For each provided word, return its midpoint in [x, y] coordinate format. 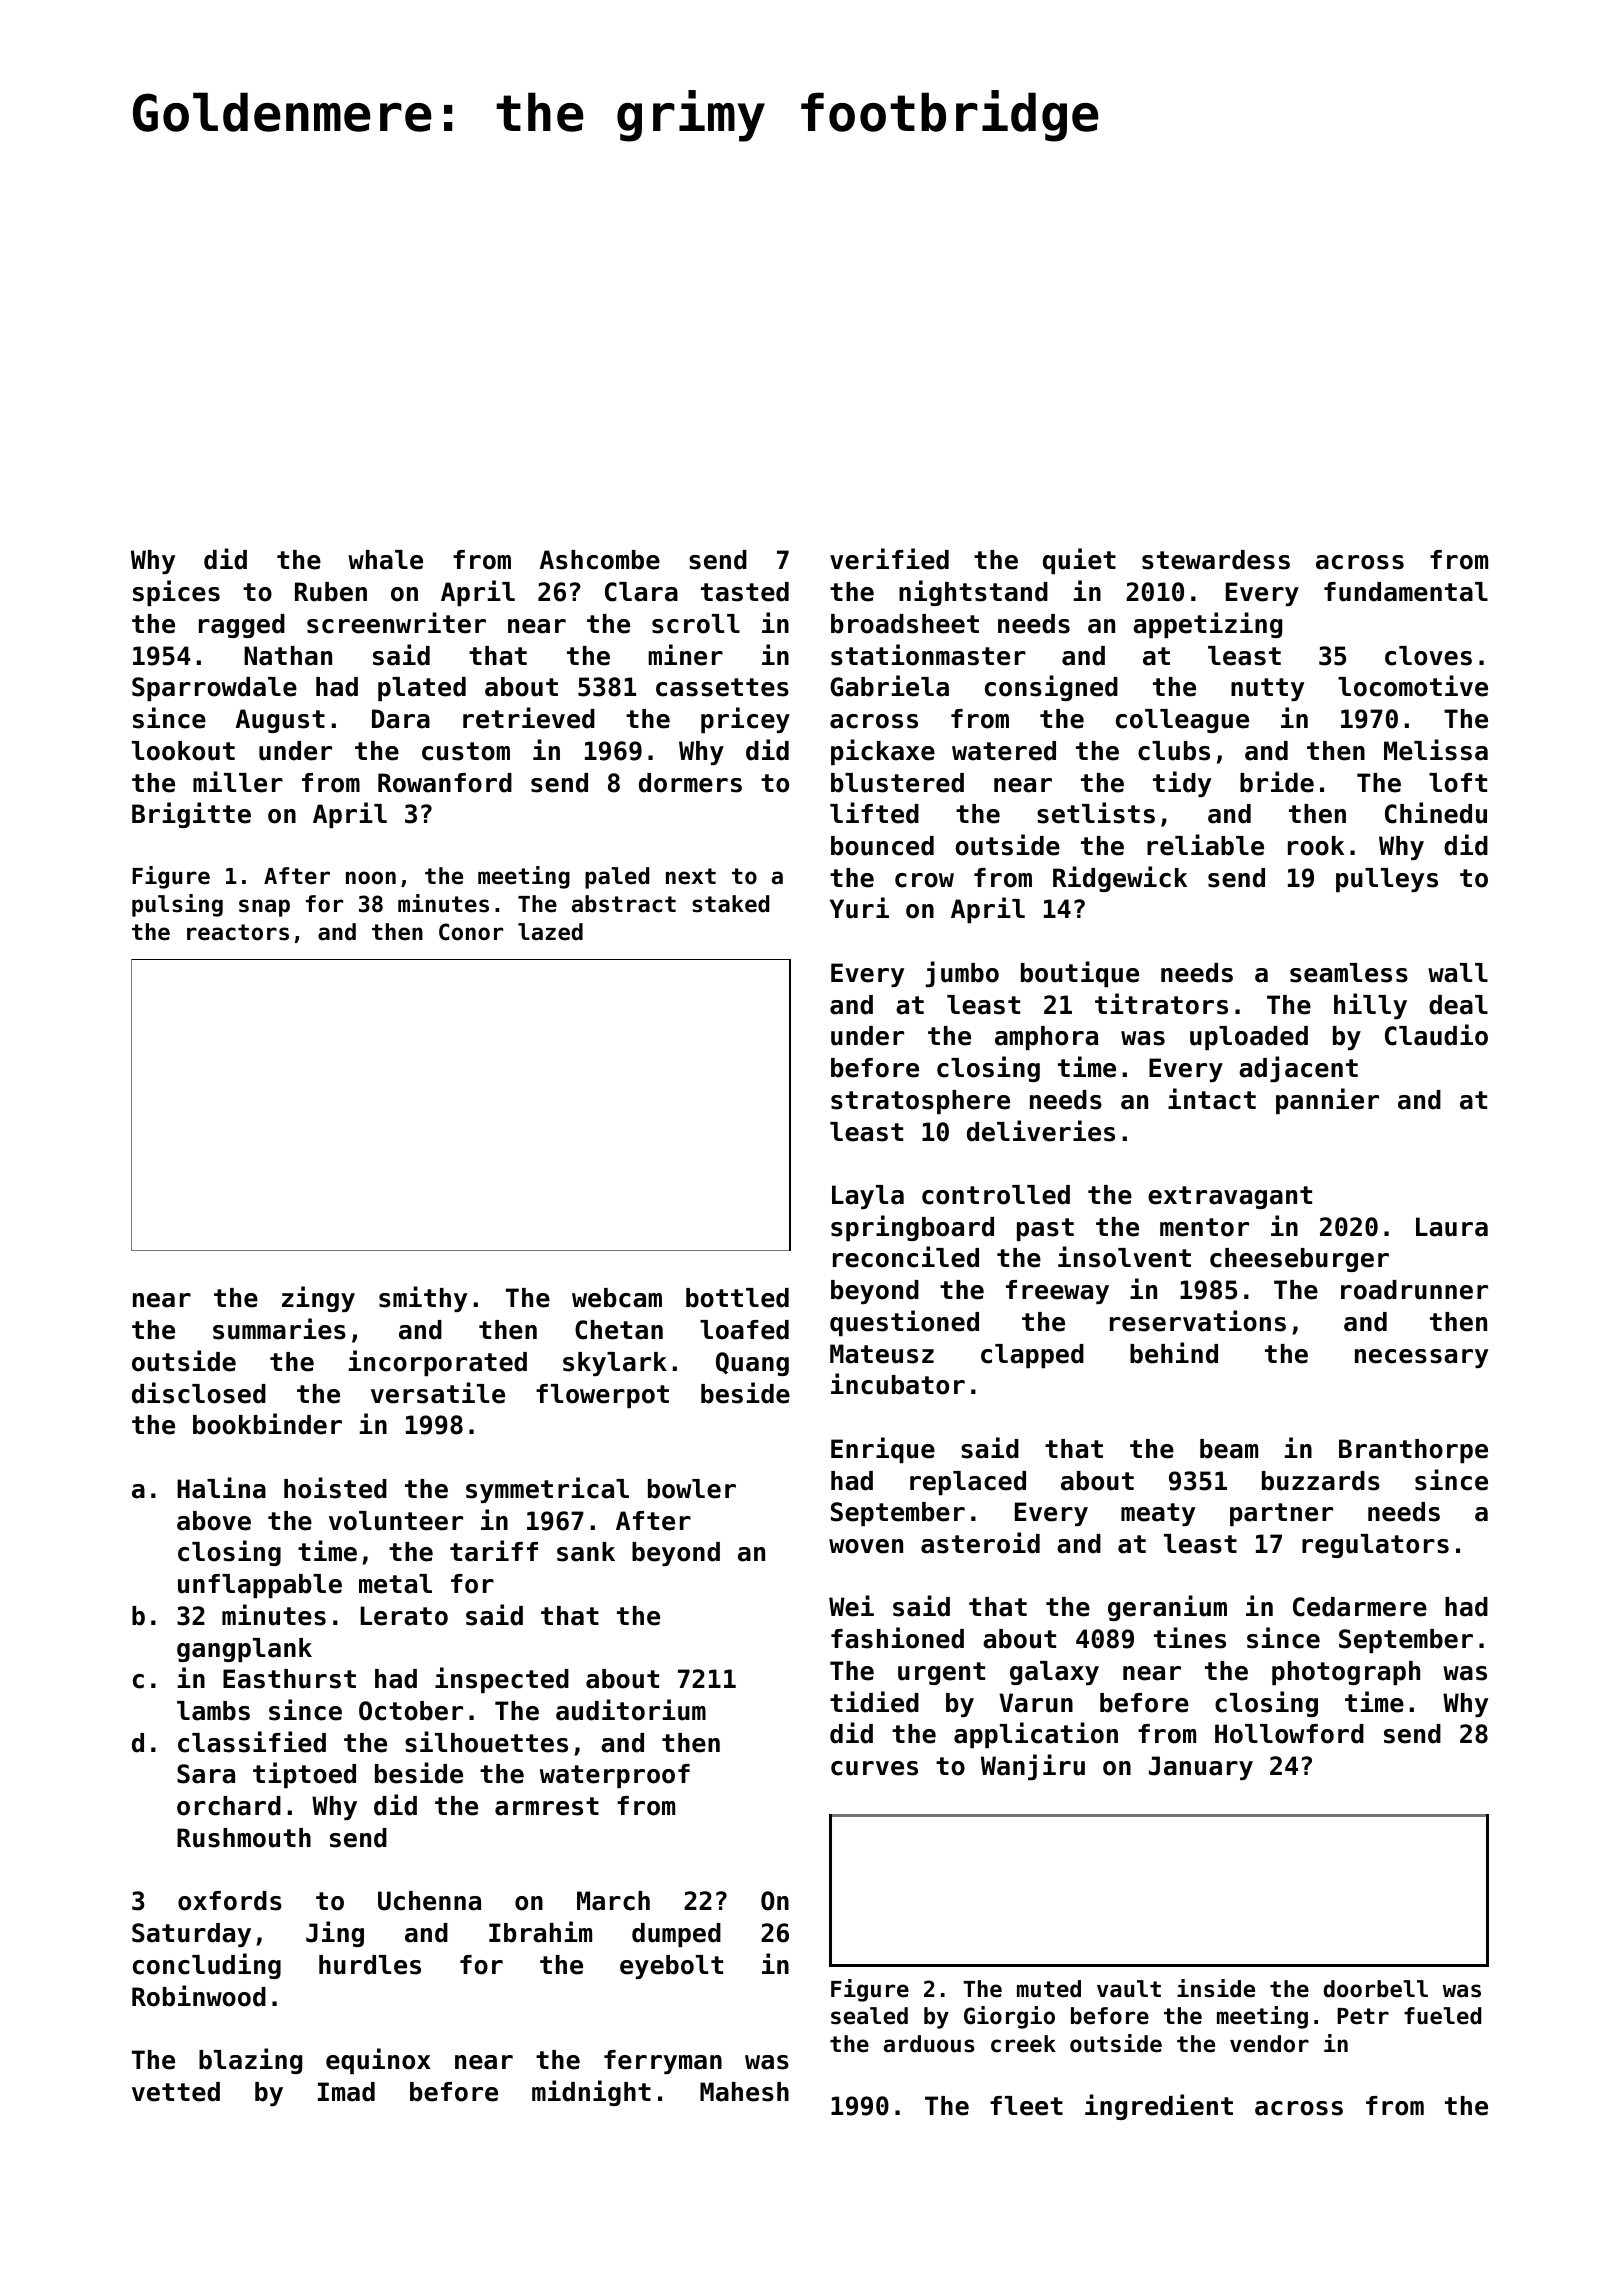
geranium [1167, 1608]
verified [889, 559]
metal [395, 1584]
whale [385, 560]
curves [874, 1768]
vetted [176, 2092]
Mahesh [744, 2092]
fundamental [1406, 592]
